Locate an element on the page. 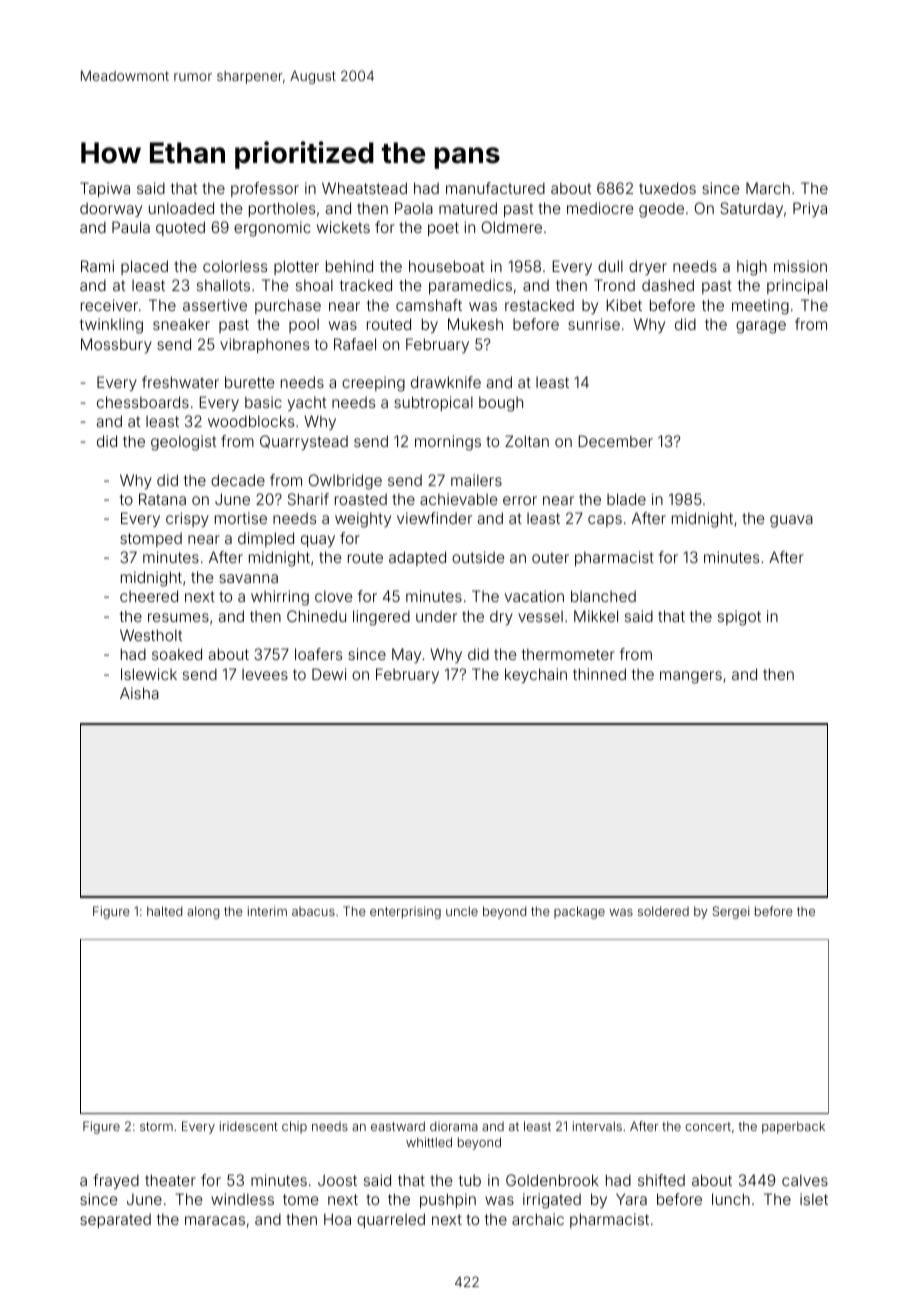 The height and width of the document is (1316, 908). separated is located at coordinates (115, 1221).
